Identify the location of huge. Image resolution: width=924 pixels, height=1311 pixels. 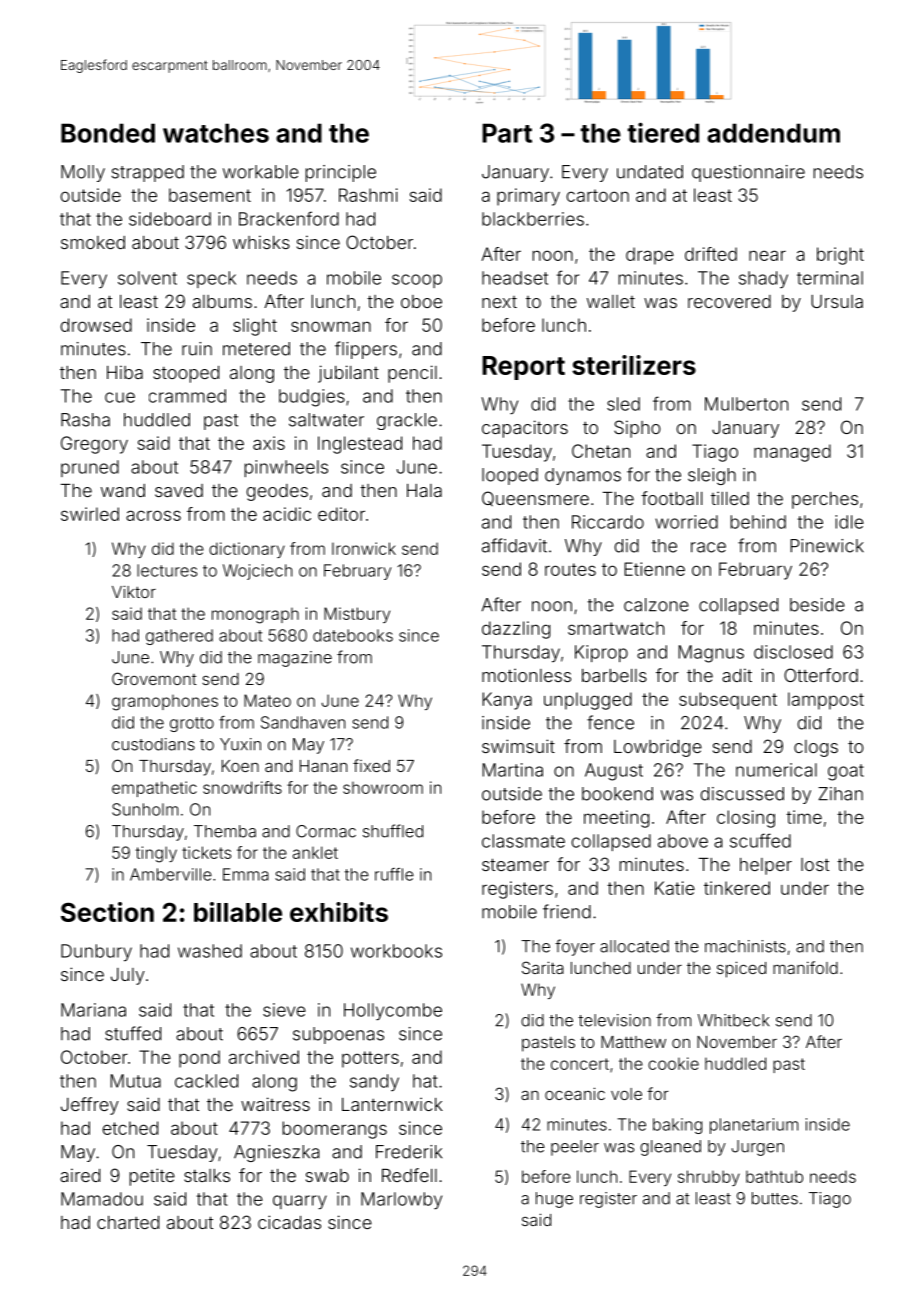
(554, 1200).
